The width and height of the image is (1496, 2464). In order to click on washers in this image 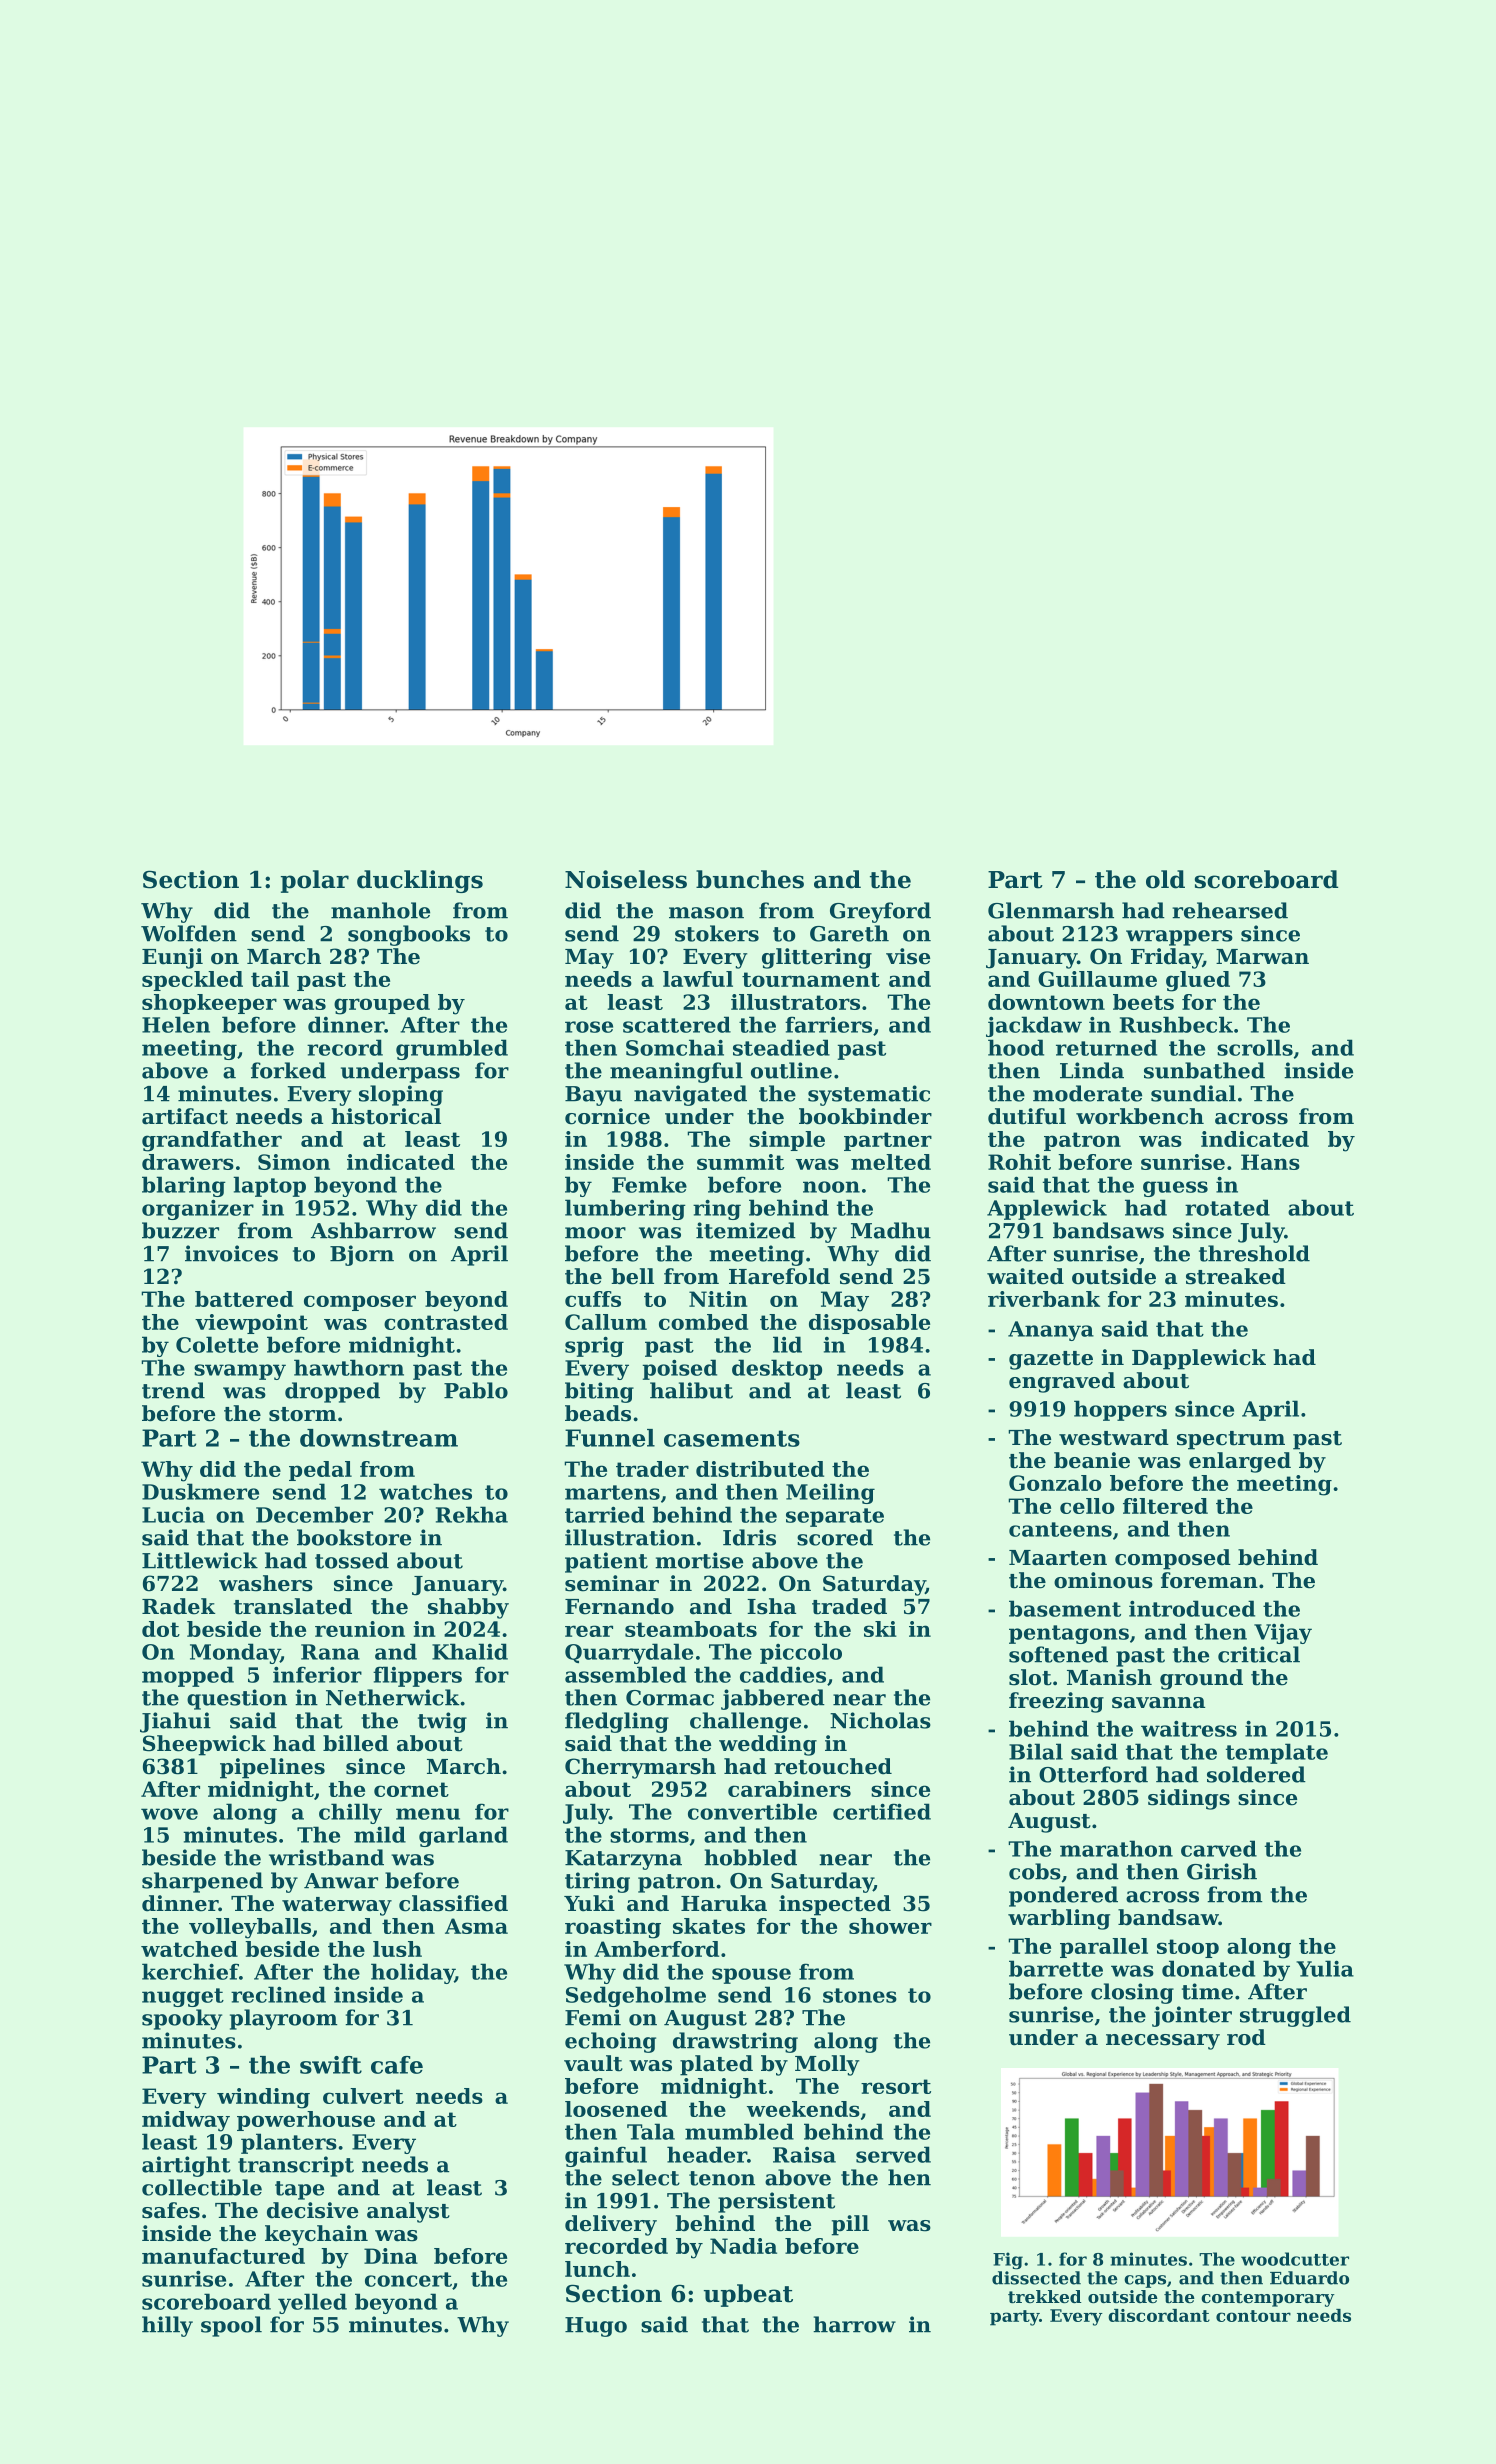, I will do `click(266, 1583)`.
